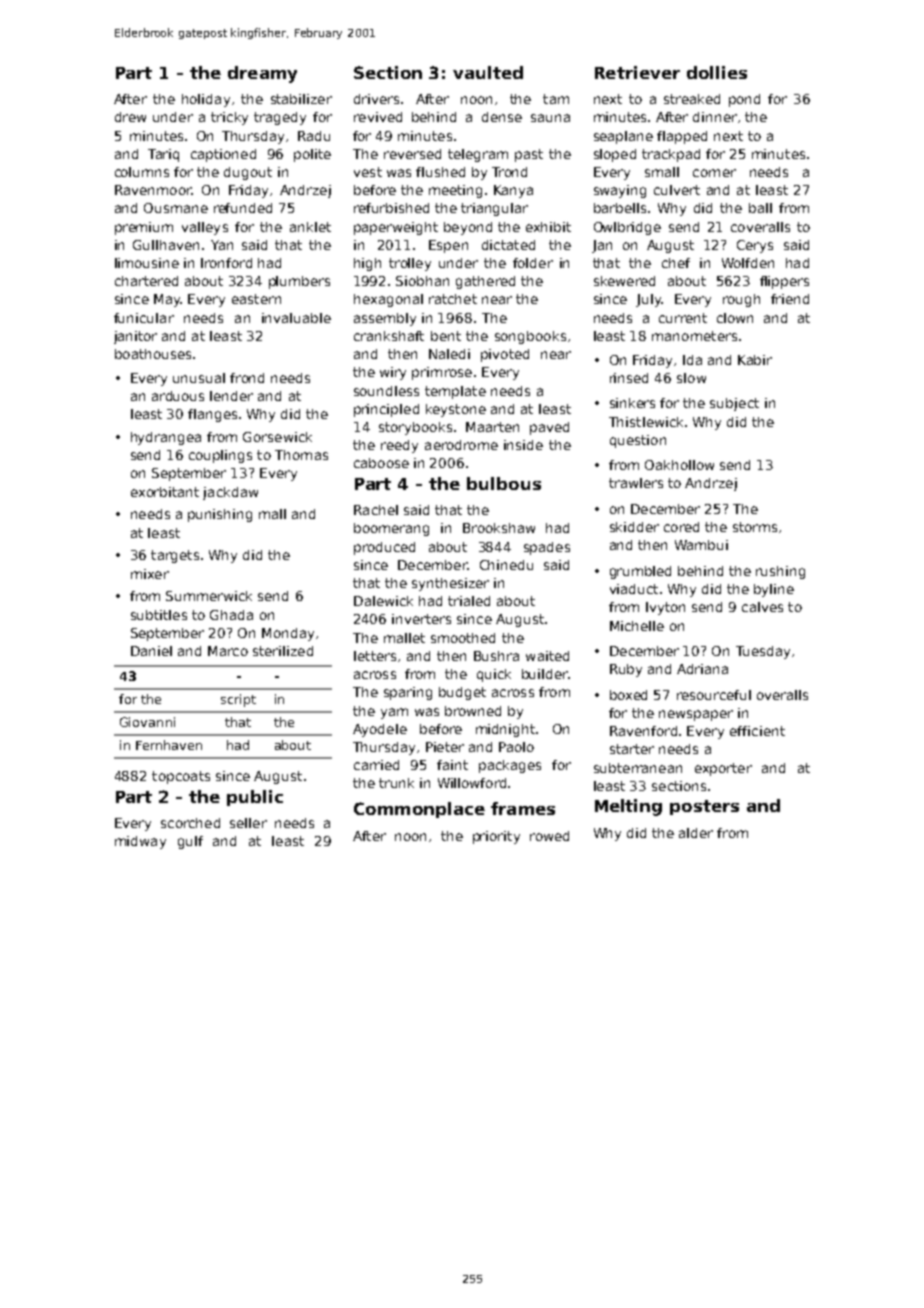 The image size is (924, 1308). I want to click on alder, so click(696, 833).
